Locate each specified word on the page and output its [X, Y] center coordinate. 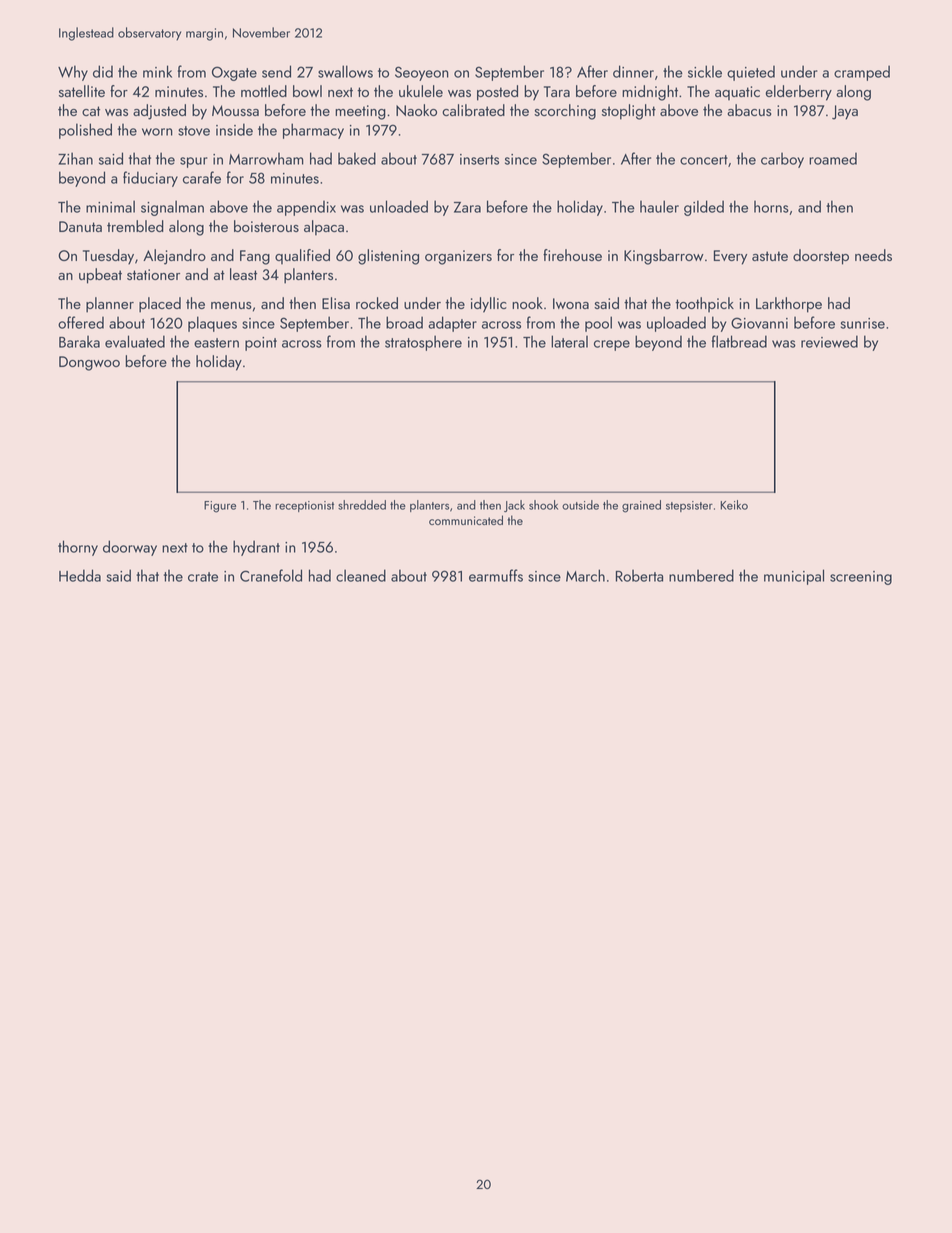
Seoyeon [422, 73]
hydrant [256, 548]
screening [861, 578]
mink [157, 71]
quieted [751, 73]
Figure [220, 507]
